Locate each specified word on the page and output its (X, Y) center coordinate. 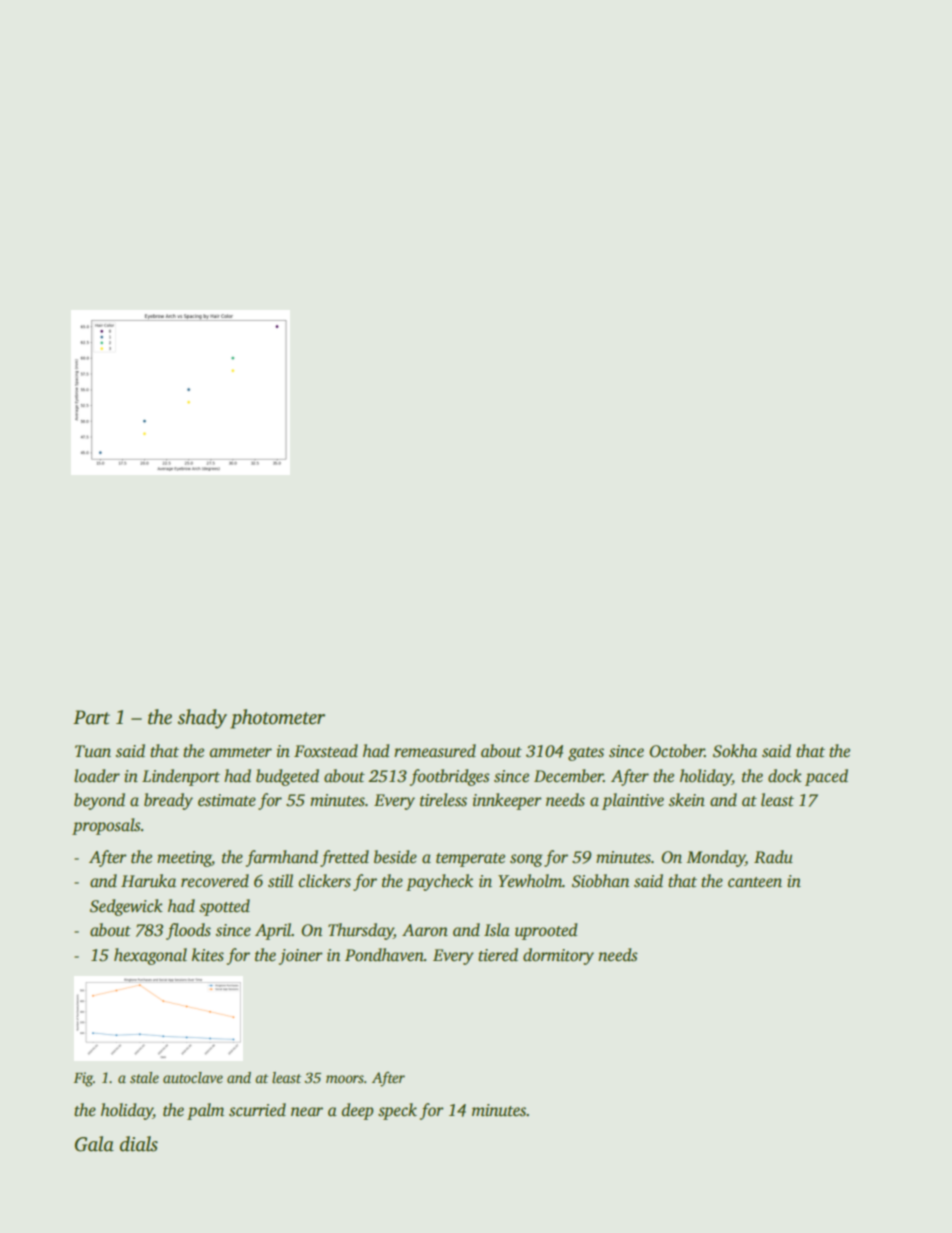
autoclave (193, 1077)
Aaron (425, 930)
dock (785, 776)
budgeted (287, 777)
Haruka (148, 881)
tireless (443, 800)
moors (345, 1079)
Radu (773, 857)
